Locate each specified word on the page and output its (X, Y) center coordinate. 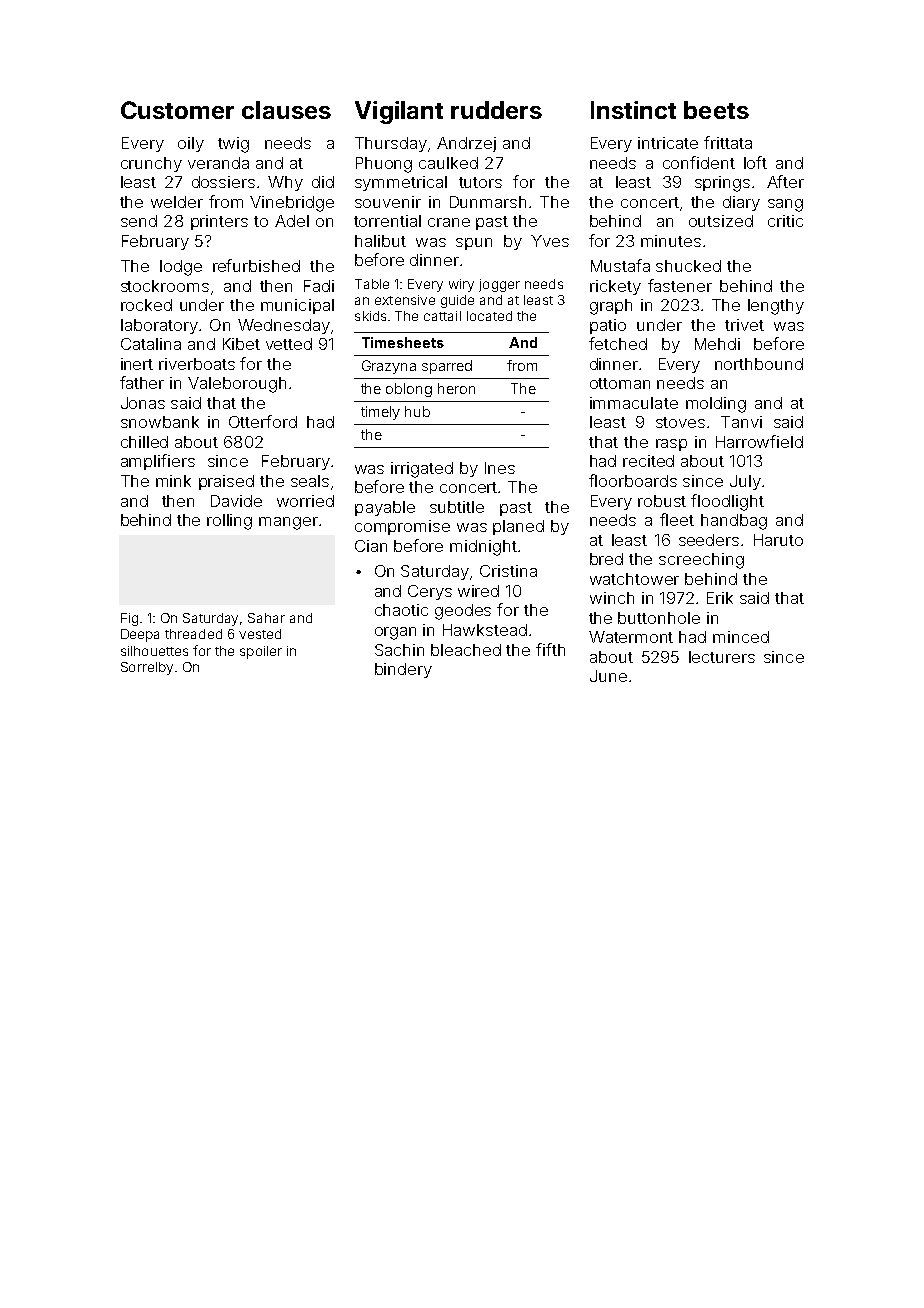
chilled (144, 442)
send (139, 221)
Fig (129, 619)
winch (612, 598)
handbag (734, 522)
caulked (448, 163)
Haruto (778, 540)
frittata (728, 142)
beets (716, 110)
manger (288, 523)
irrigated (422, 470)
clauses (286, 110)
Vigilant (399, 112)
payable (385, 508)
